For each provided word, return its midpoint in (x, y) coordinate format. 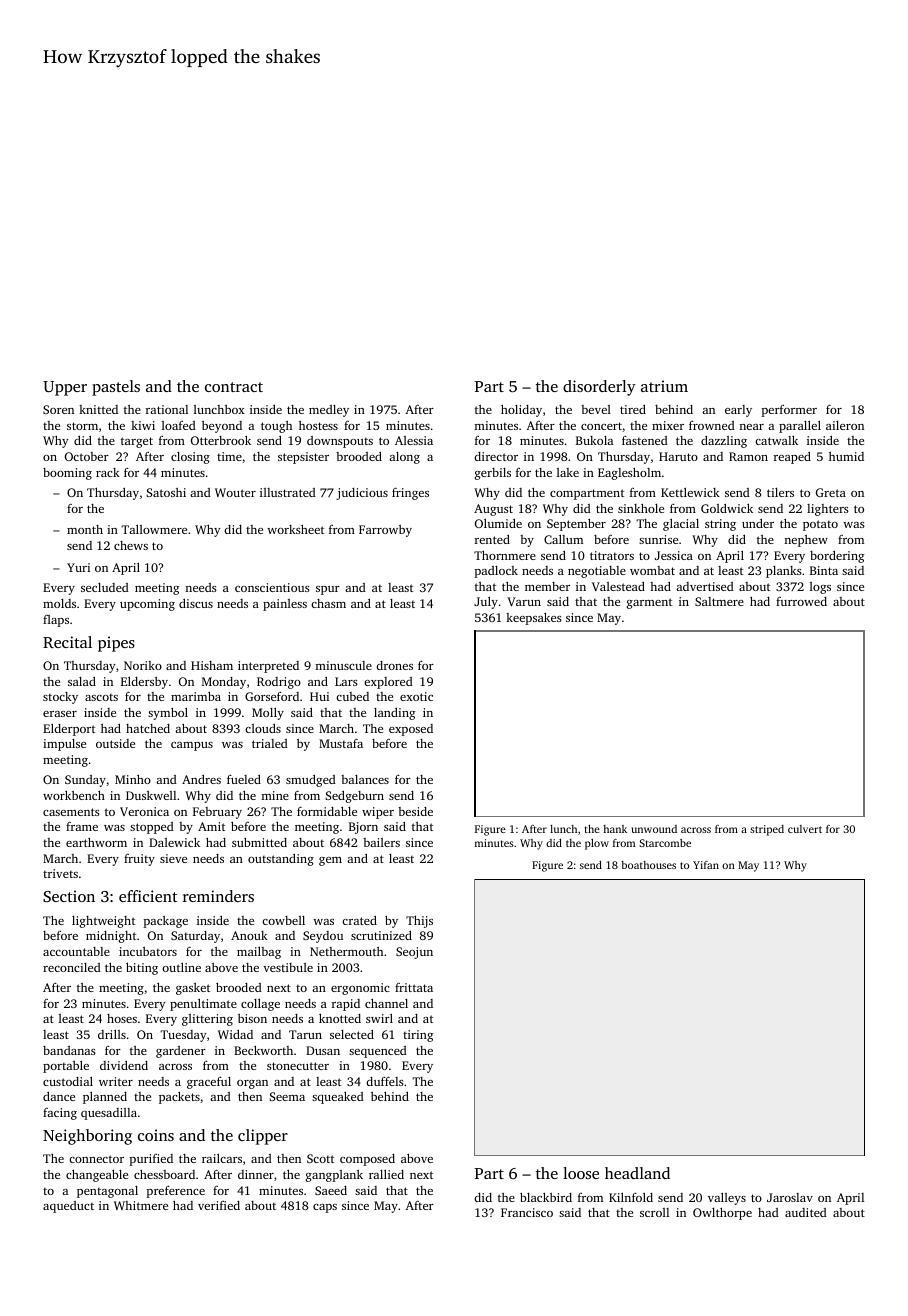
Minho (133, 779)
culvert (805, 829)
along (404, 458)
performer (789, 411)
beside (415, 811)
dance (59, 1096)
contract (234, 387)
